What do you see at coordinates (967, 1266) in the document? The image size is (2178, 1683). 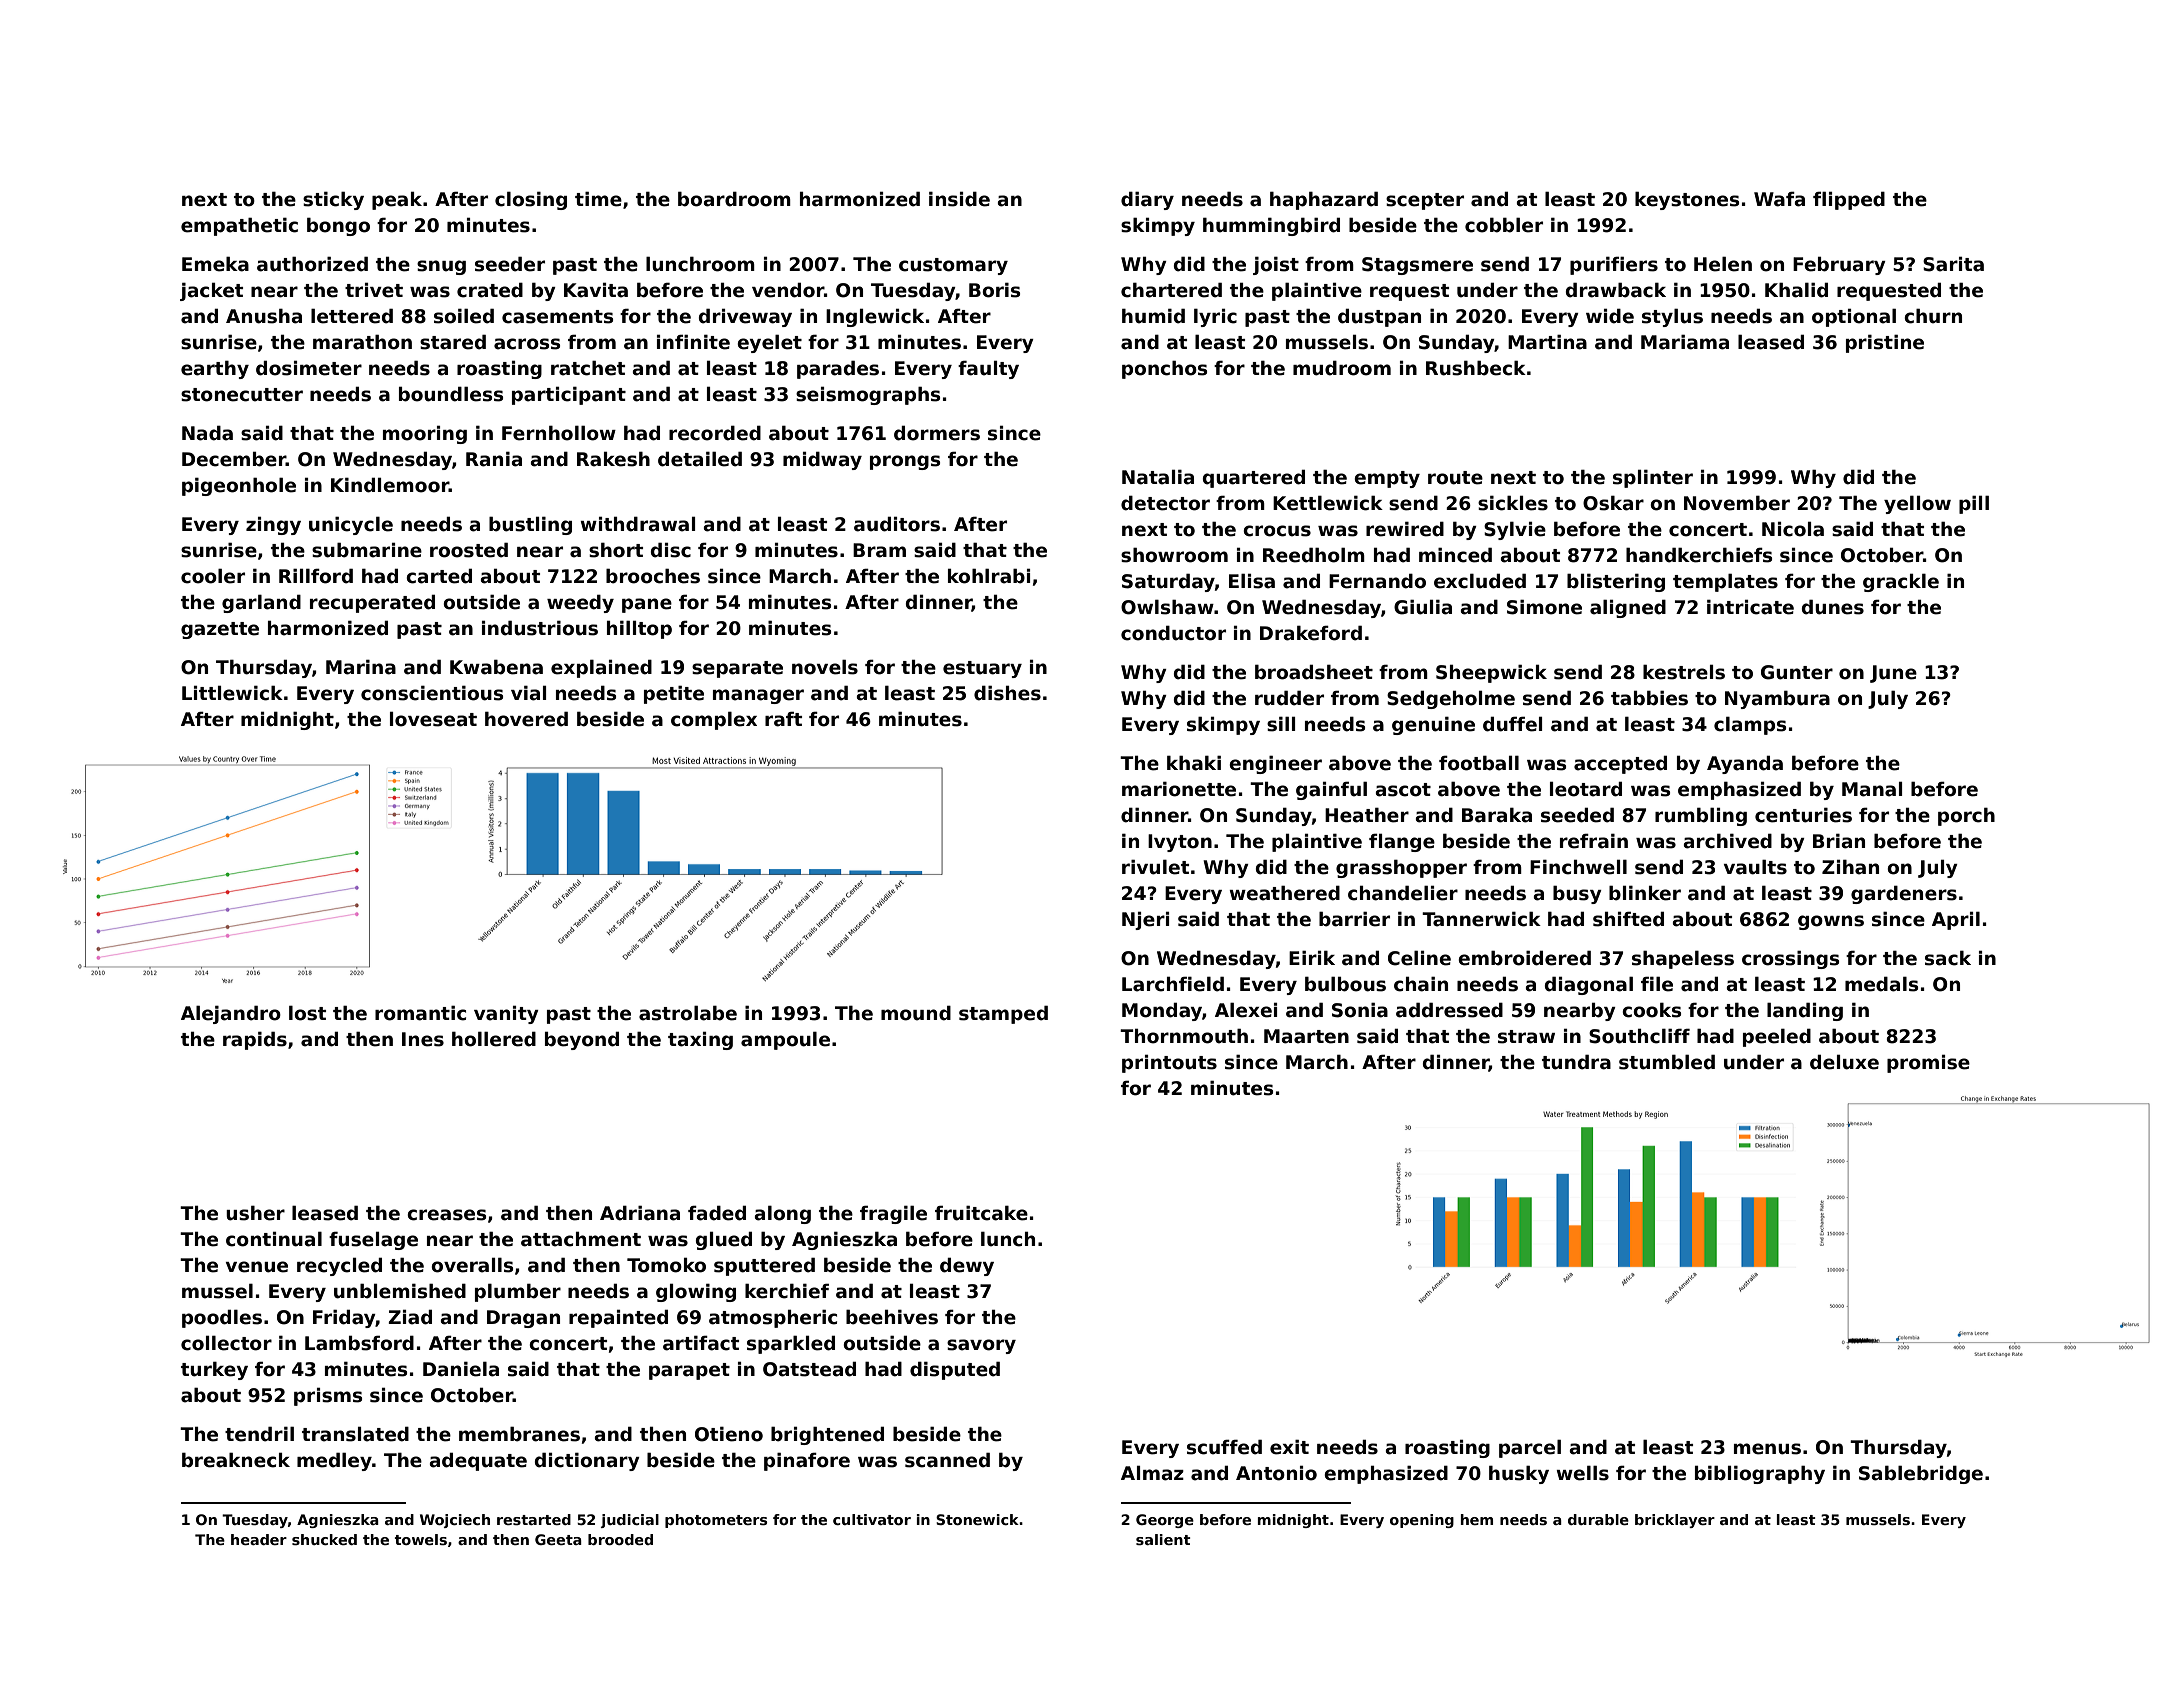 I see `dewy` at bounding box center [967, 1266].
